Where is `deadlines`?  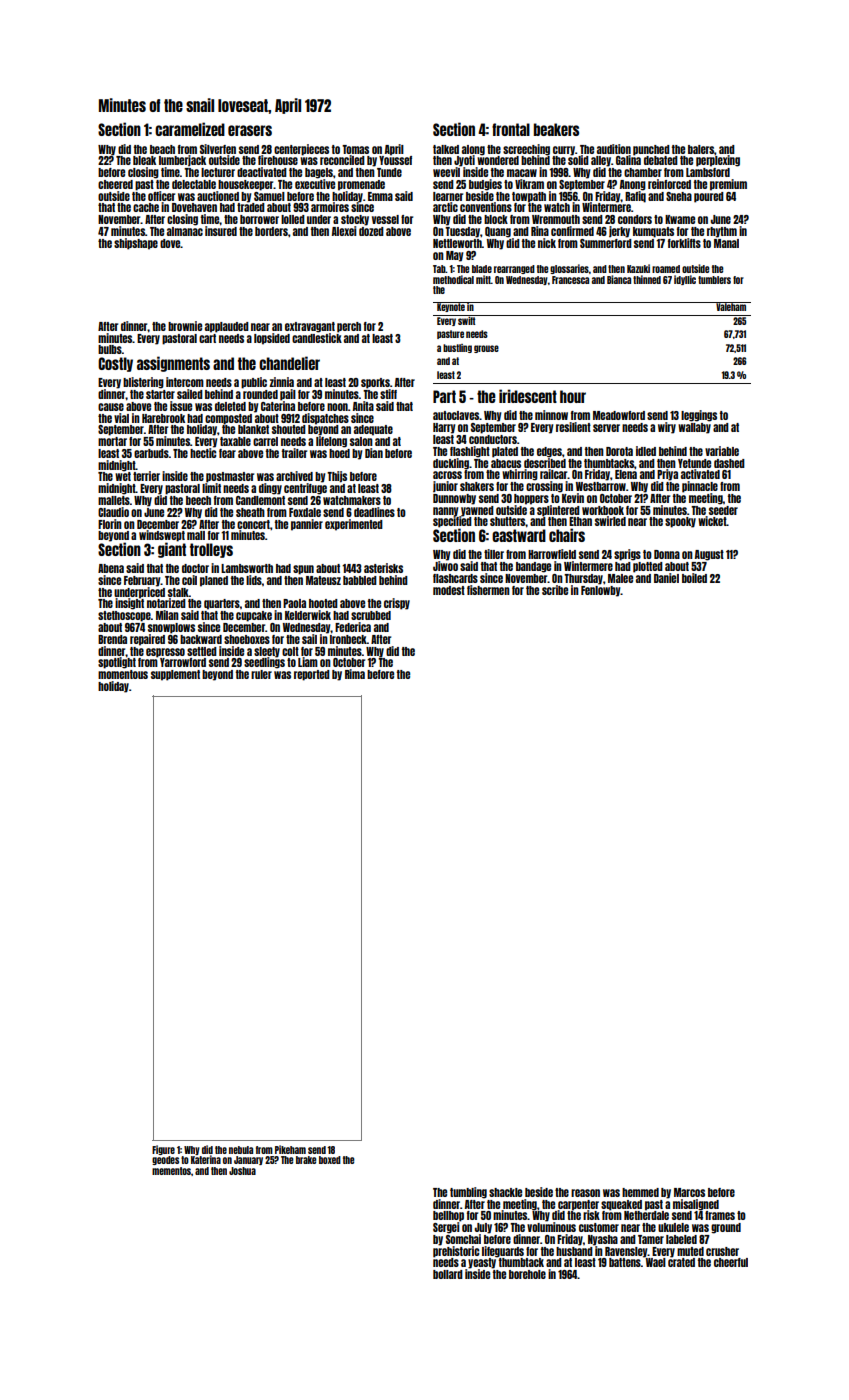 deadlines is located at coordinates (374, 512).
